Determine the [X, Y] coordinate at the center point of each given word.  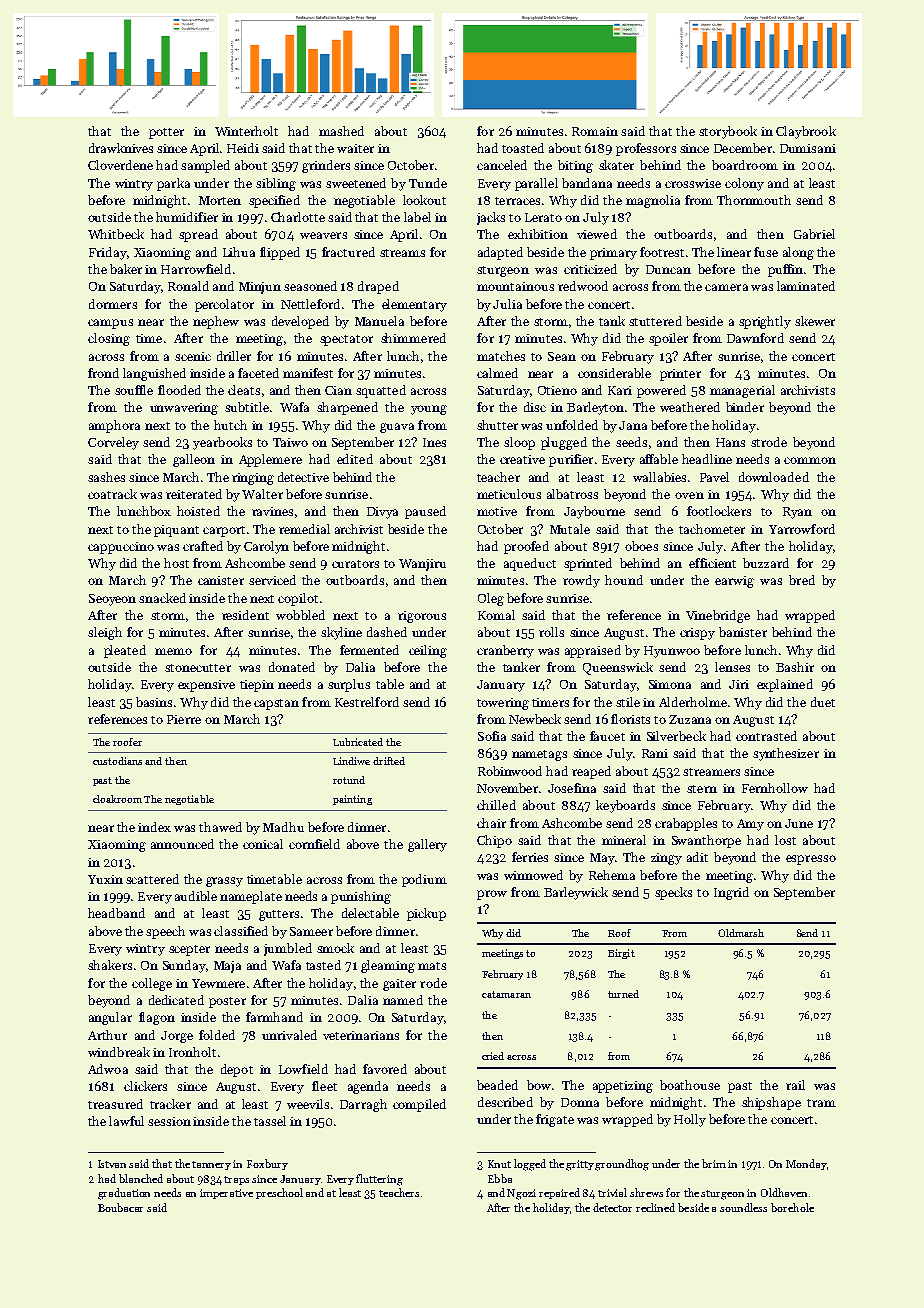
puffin [785, 270]
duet [823, 702]
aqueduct [530, 564]
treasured [115, 1104]
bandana [587, 183]
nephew [216, 322]
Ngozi [521, 1194]
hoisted [198, 511]
